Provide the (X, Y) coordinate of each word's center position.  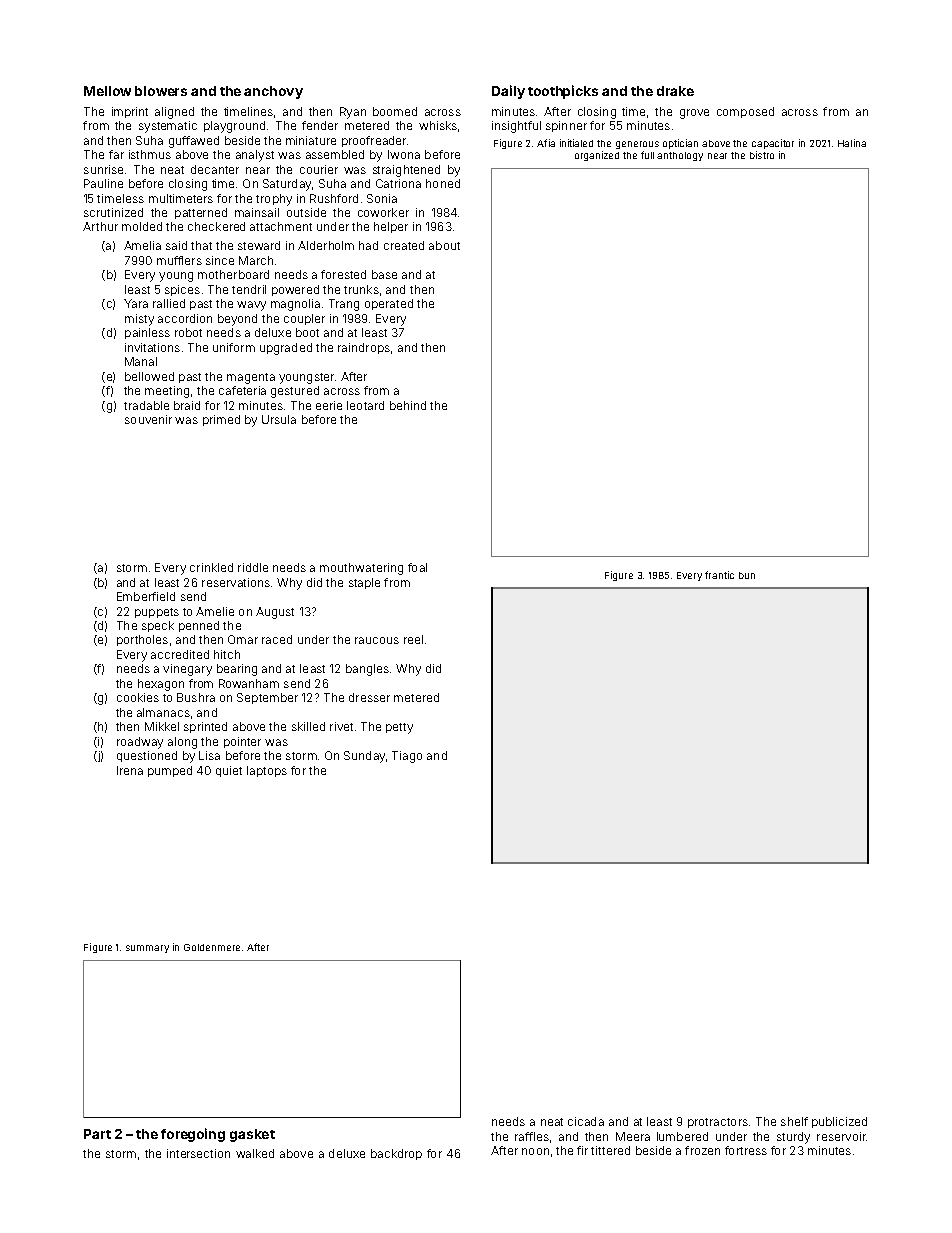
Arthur (100, 226)
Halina (852, 143)
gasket (252, 1135)
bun (747, 575)
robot (188, 332)
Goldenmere (212, 947)
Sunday (364, 757)
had (368, 245)
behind (408, 405)
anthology (680, 156)
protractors (718, 1123)
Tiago (407, 757)
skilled (308, 726)
